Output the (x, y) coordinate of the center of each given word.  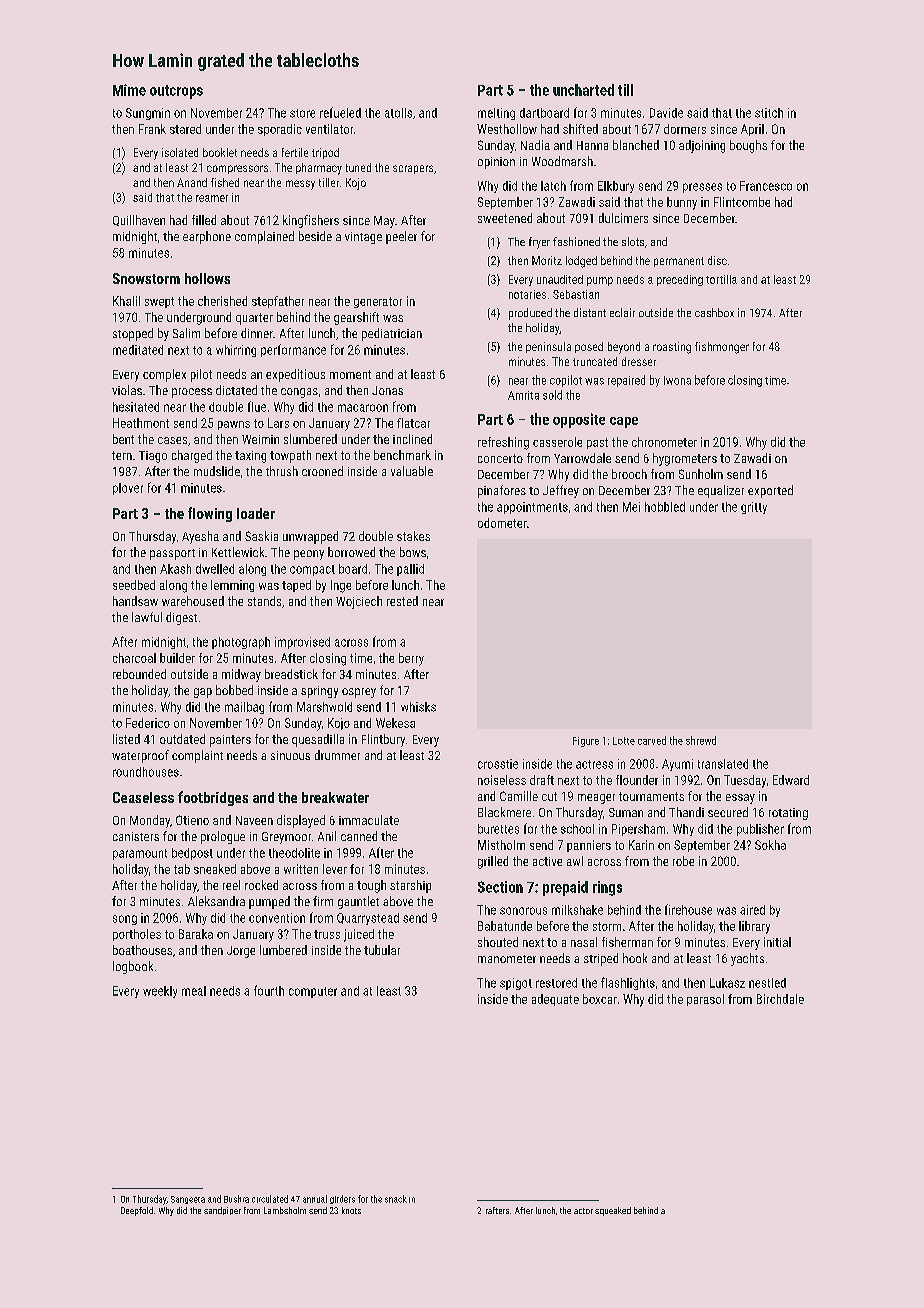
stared (185, 129)
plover (128, 489)
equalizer (721, 491)
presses (702, 188)
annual (315, 1199)
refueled (340, 112)
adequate (555, 1000)
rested (402, 601)
